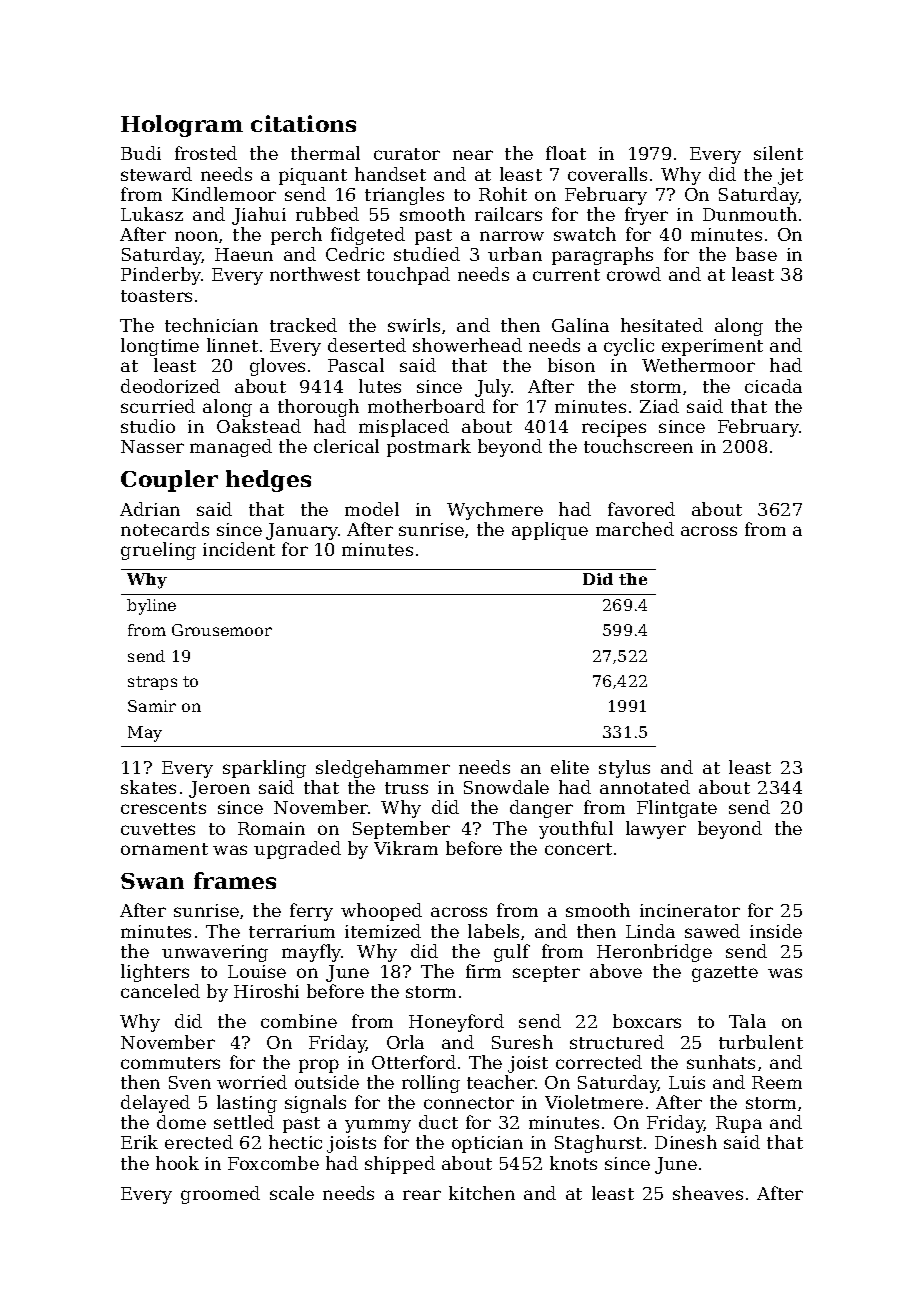  What do you see at coordinates (152, 446) in the document?
I see `Nasser` at bounding box center [152, 446].
